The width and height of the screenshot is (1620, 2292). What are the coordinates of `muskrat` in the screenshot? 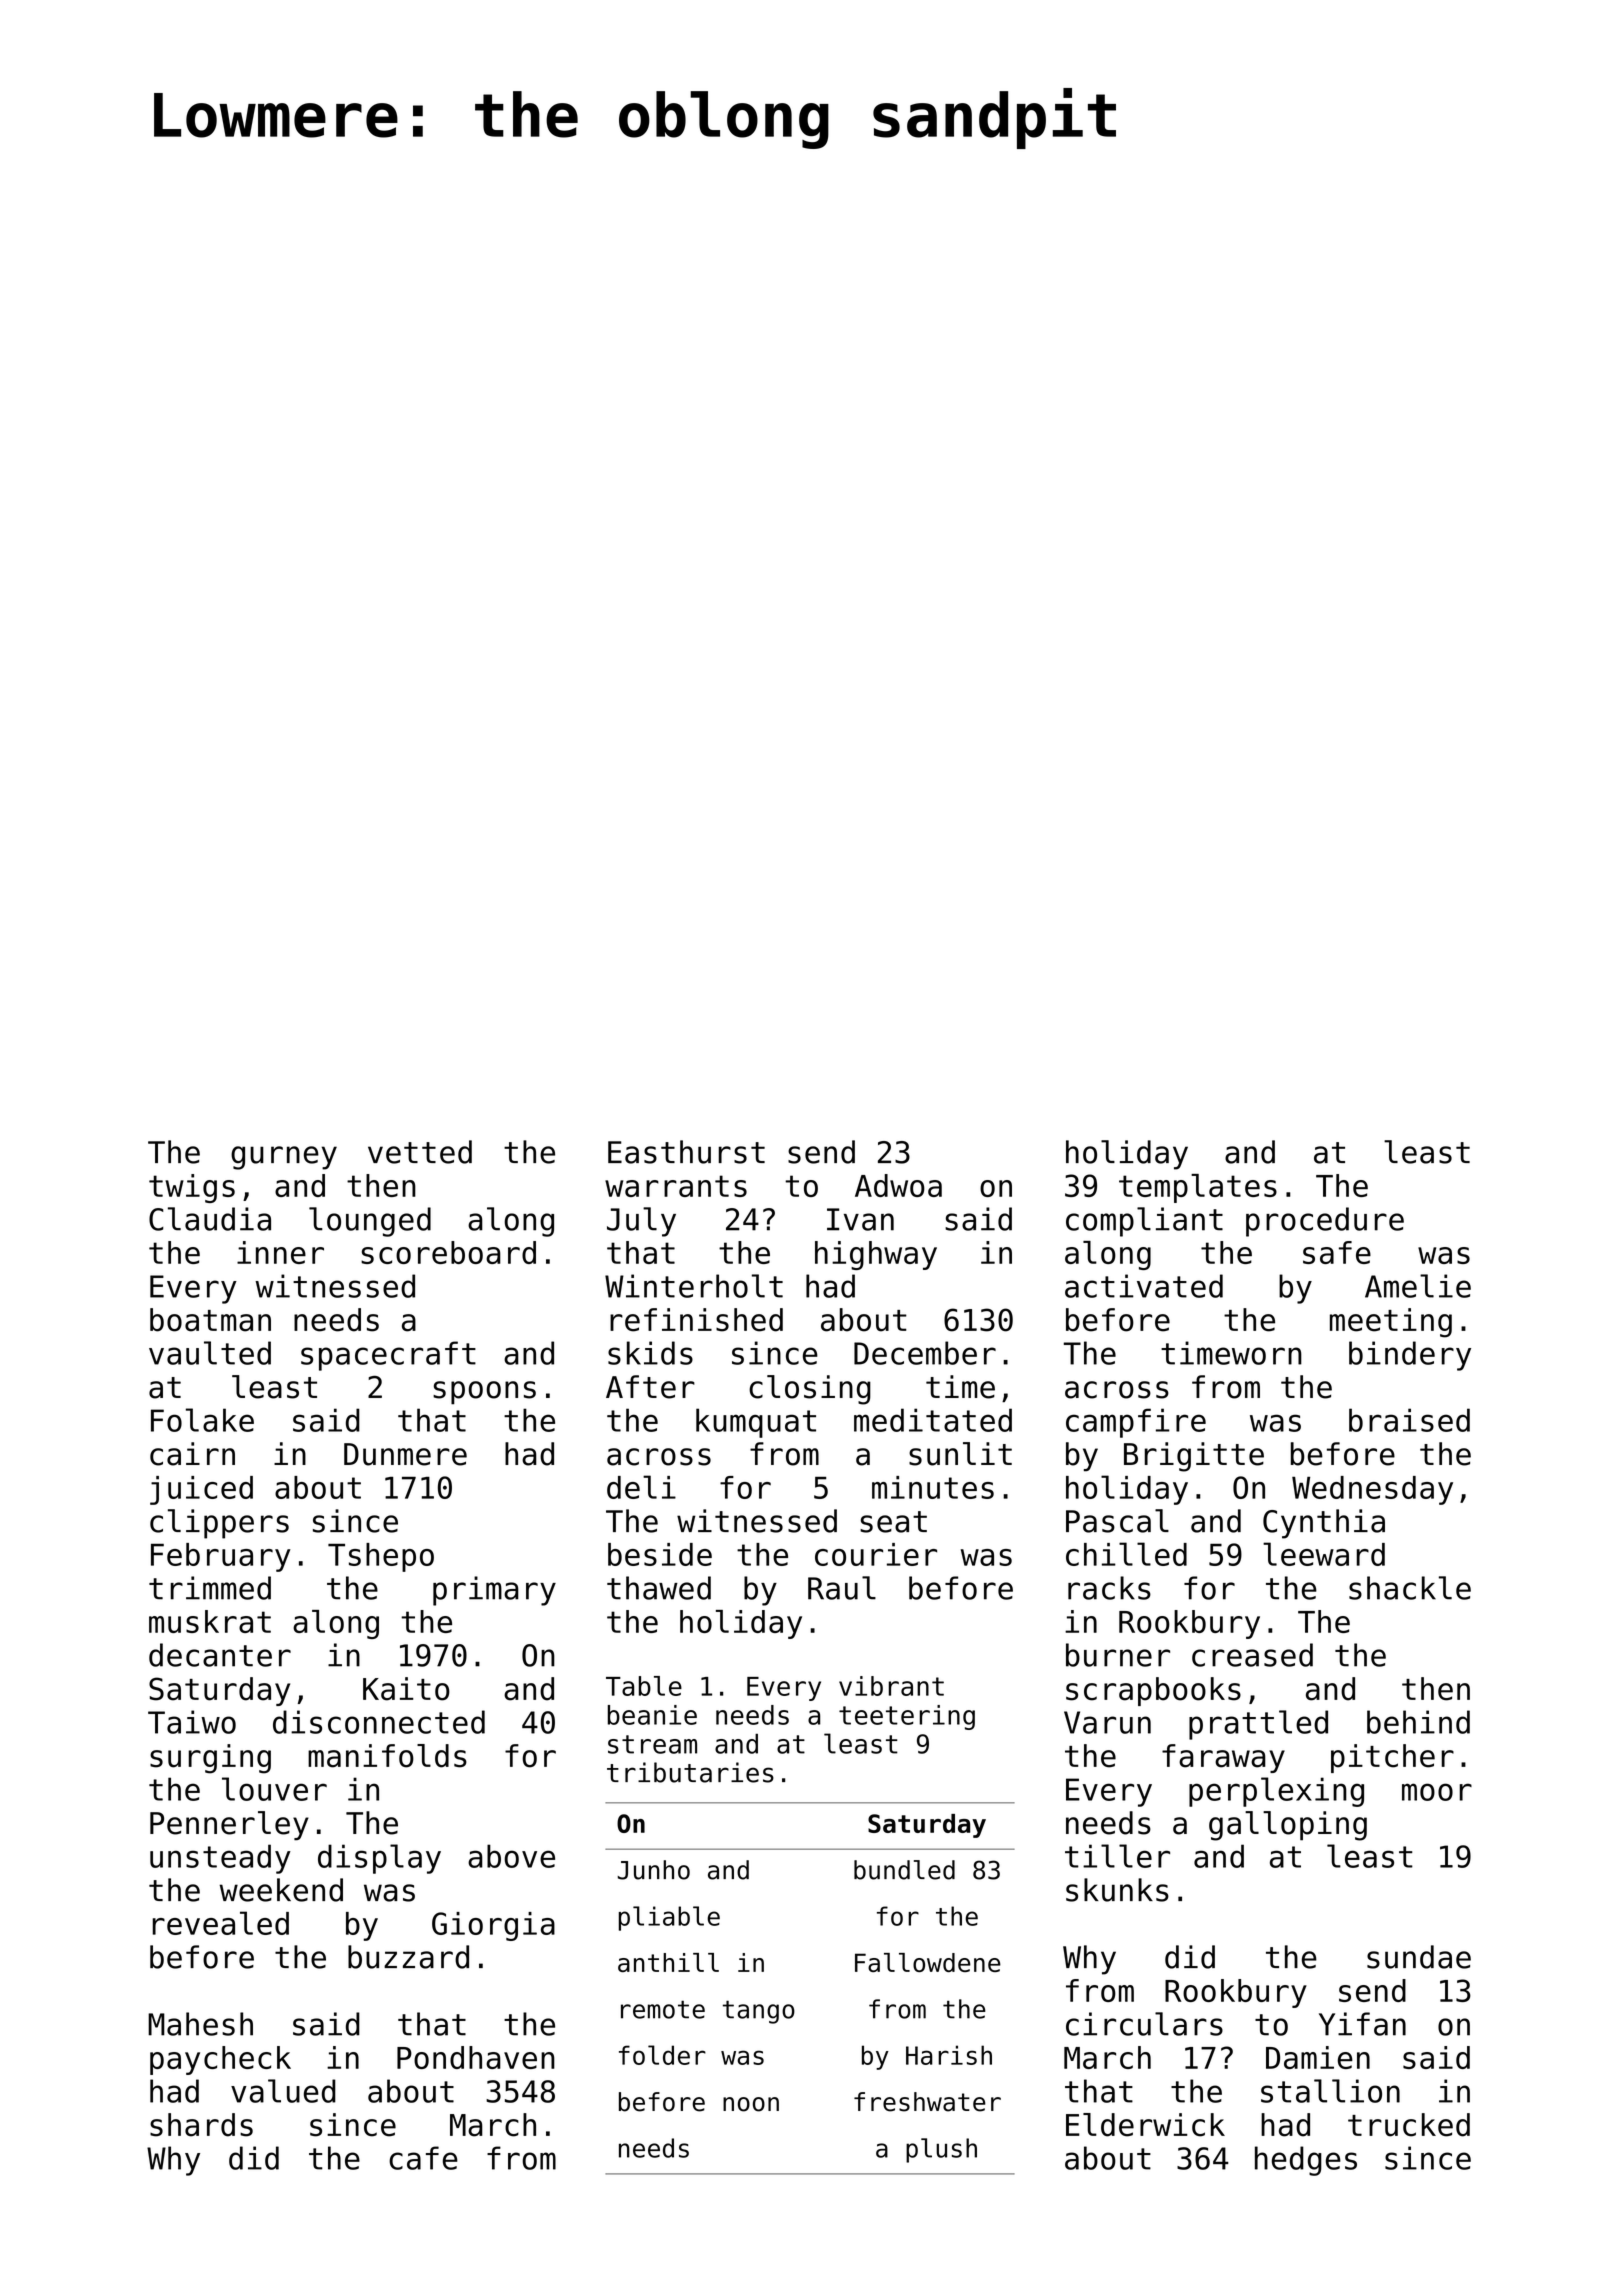 It's located at (210, 1621).
